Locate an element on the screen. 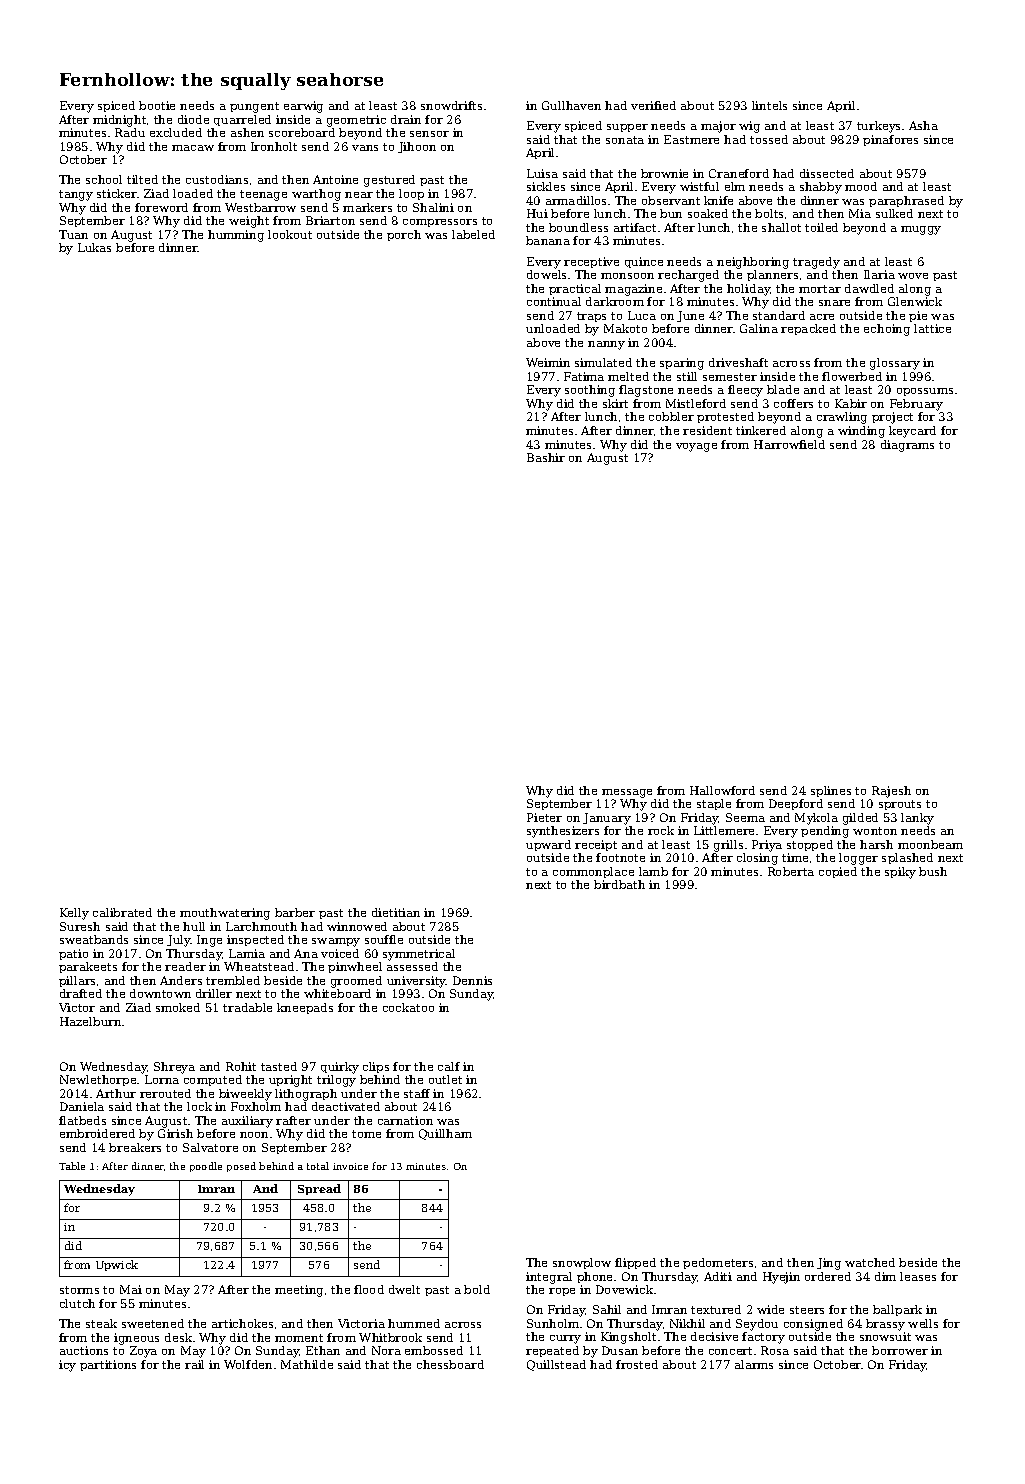 The height and width of the screenshot is (1484, 1025). Roberta is located at coordinates (791, 871).
